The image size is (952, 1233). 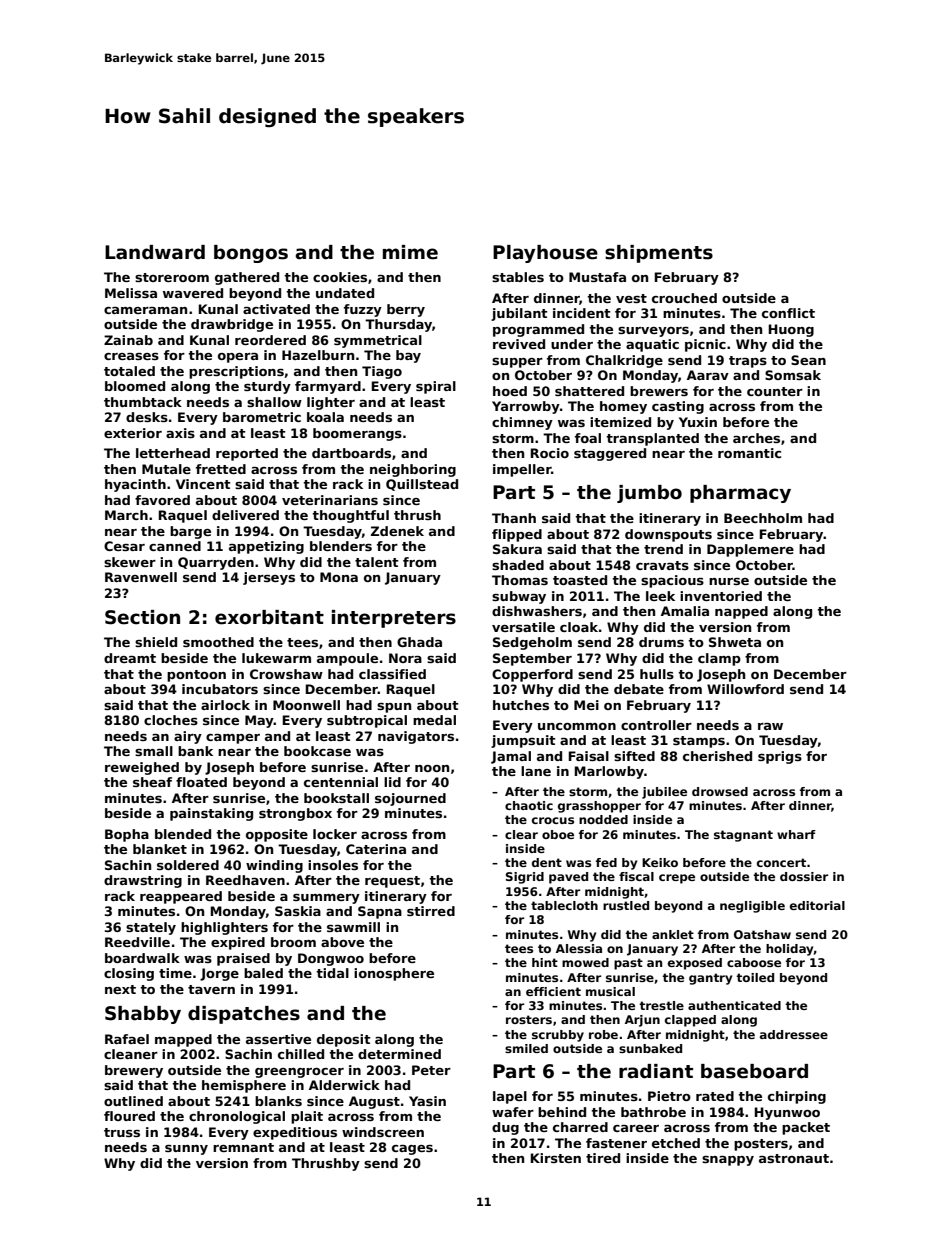 What do you see at coordinates (276, 309) in the screenshot?
I see `activated` at bounding box center [276, 309].
